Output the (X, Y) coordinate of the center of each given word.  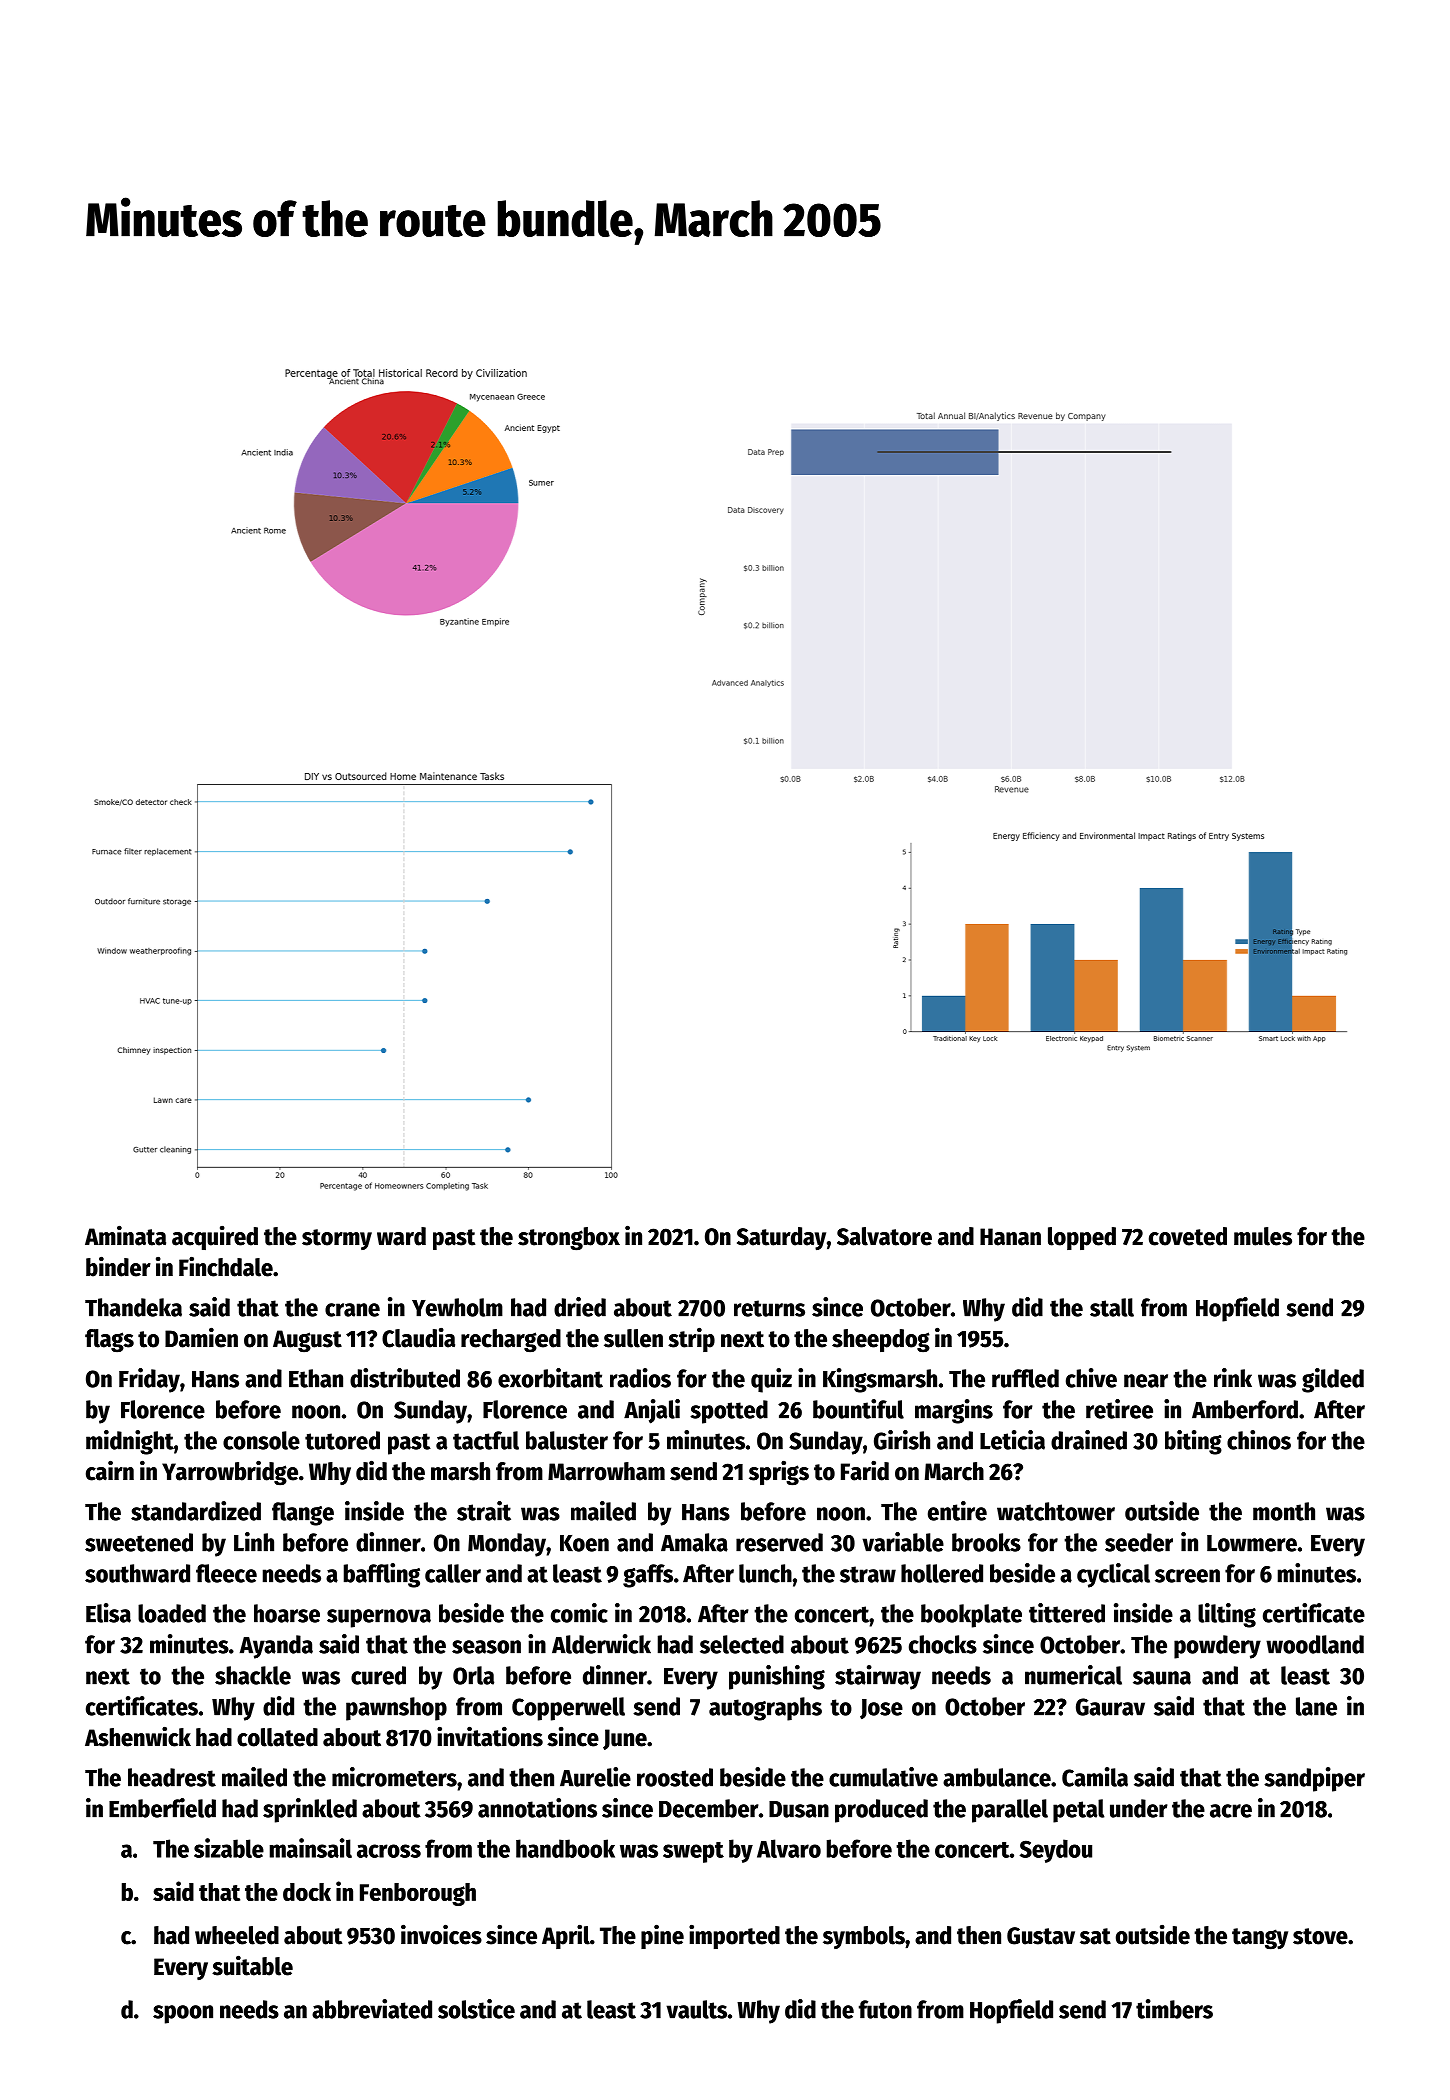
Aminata (125, 1235)
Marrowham (606, 1471)
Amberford (1245, 1409)
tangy (1260, 1939)
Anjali (652, 1411)
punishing (777, 1677)
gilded (1333, 1380)
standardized (196, 1511)
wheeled (237, 1935)
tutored (342, 1440)
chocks (943, 1644)
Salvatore (884, 1236)
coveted (1188, 1236)
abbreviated (372, 2009)
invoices (441, 1934)
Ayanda (276, 1647)
